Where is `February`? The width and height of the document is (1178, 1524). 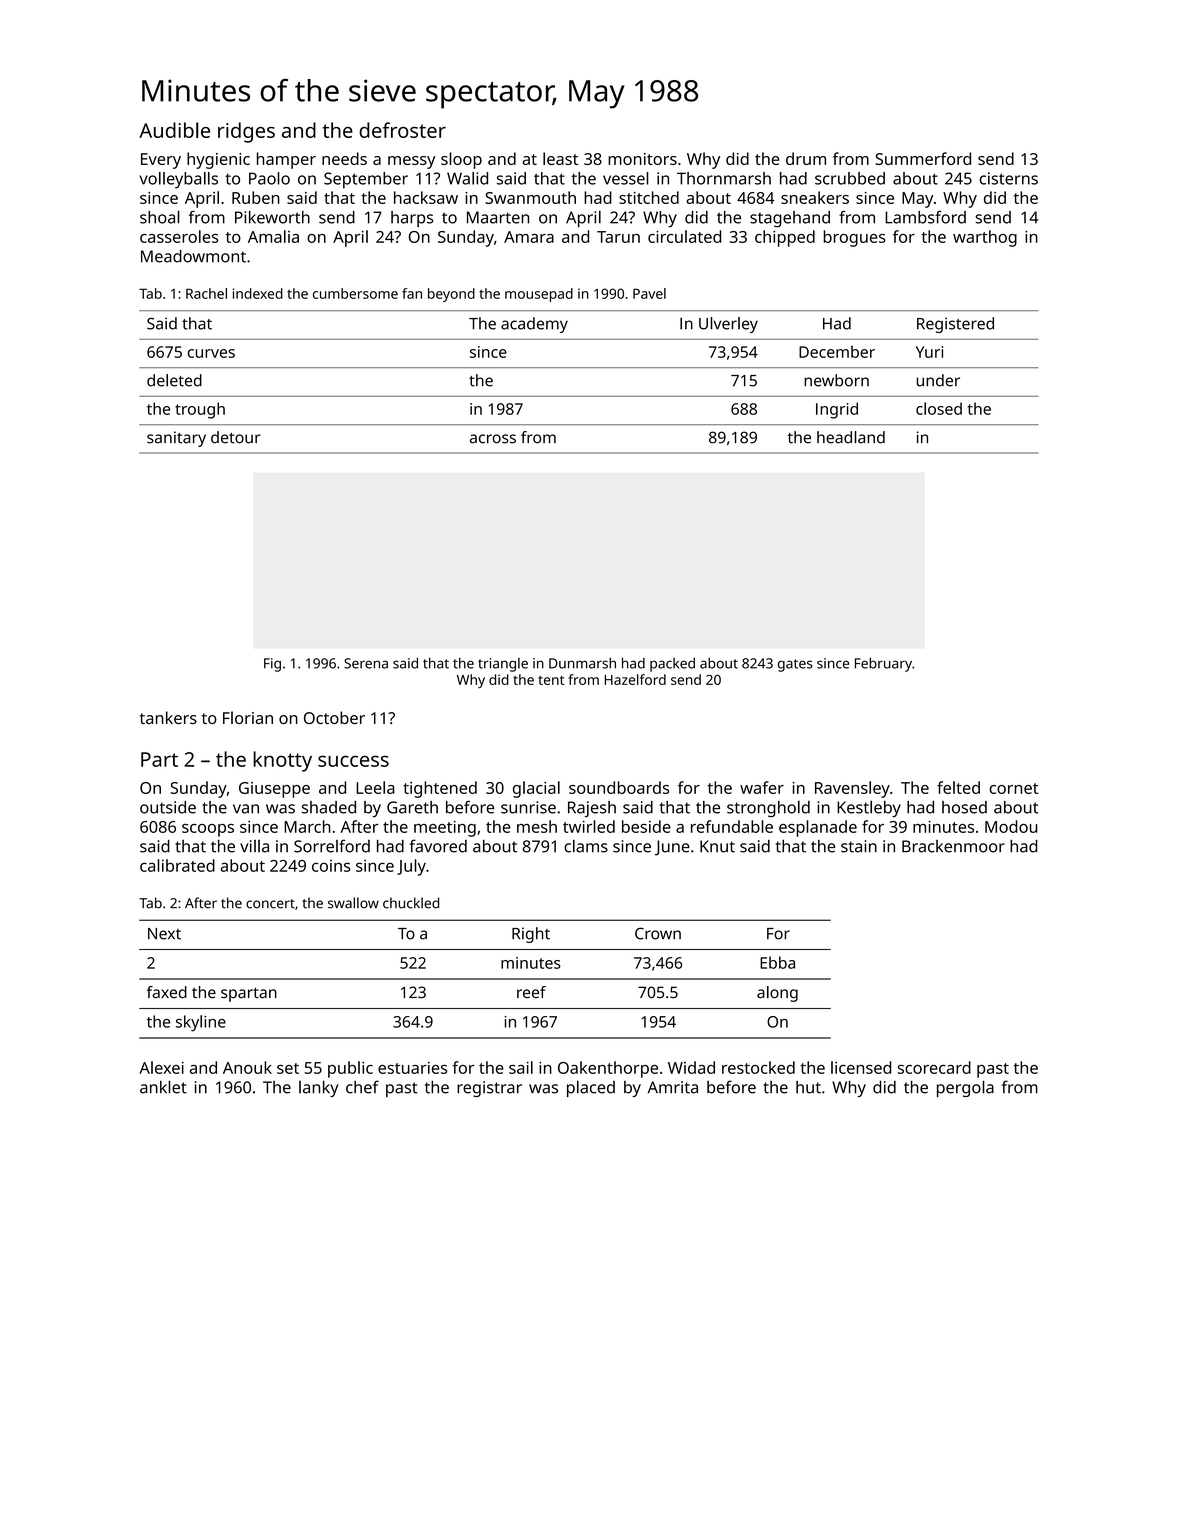
February is located at coordinates (883, 665).
